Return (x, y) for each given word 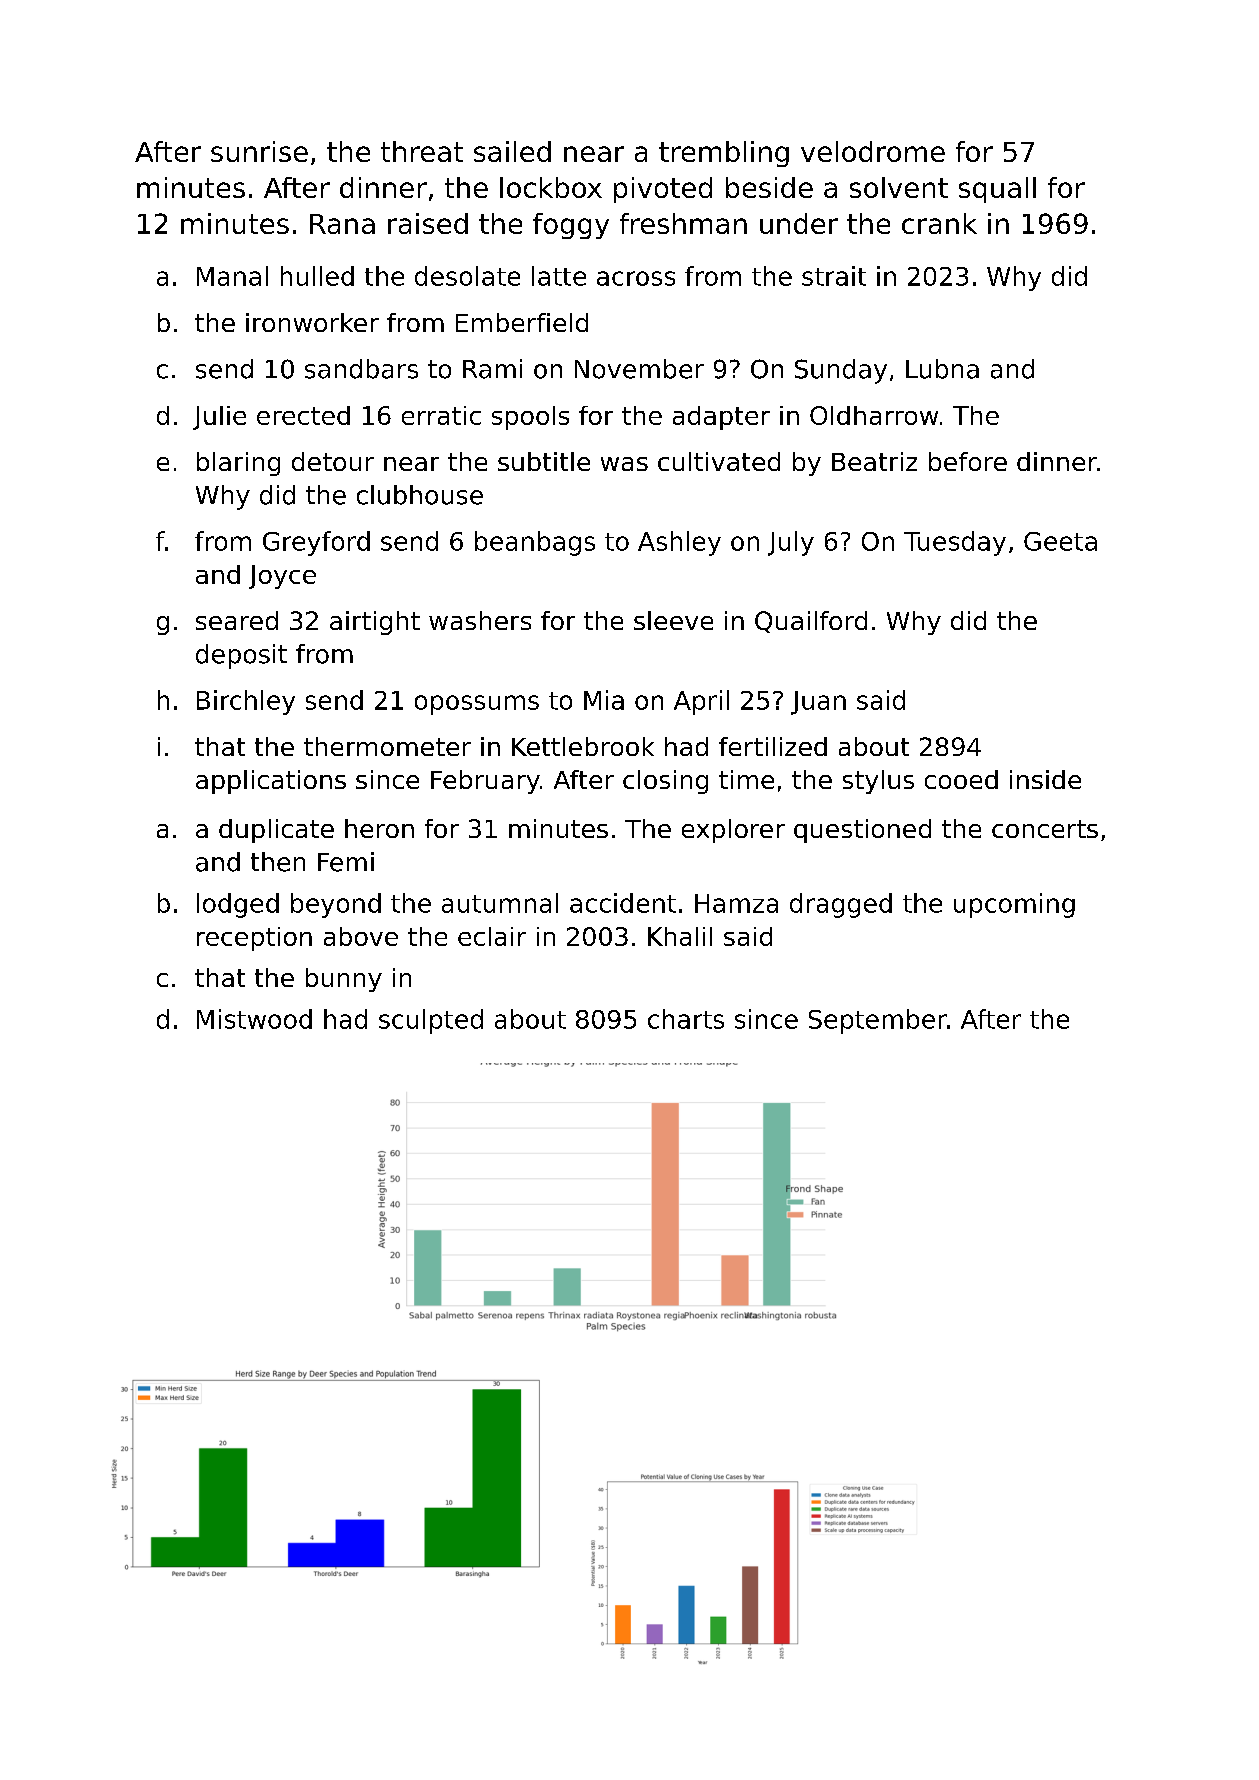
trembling (724, 154)
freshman (683, 223)
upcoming (1014, 905)
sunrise (259, 151)
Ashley (679, 543)
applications (271, 782)
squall (997, 190)
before (968, 461)
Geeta (1060, 541)
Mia (604, 700)
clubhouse (420, 495)
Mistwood (254, 1019)
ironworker (312, 322)
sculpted (431, 1021)
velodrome (873, 151)
